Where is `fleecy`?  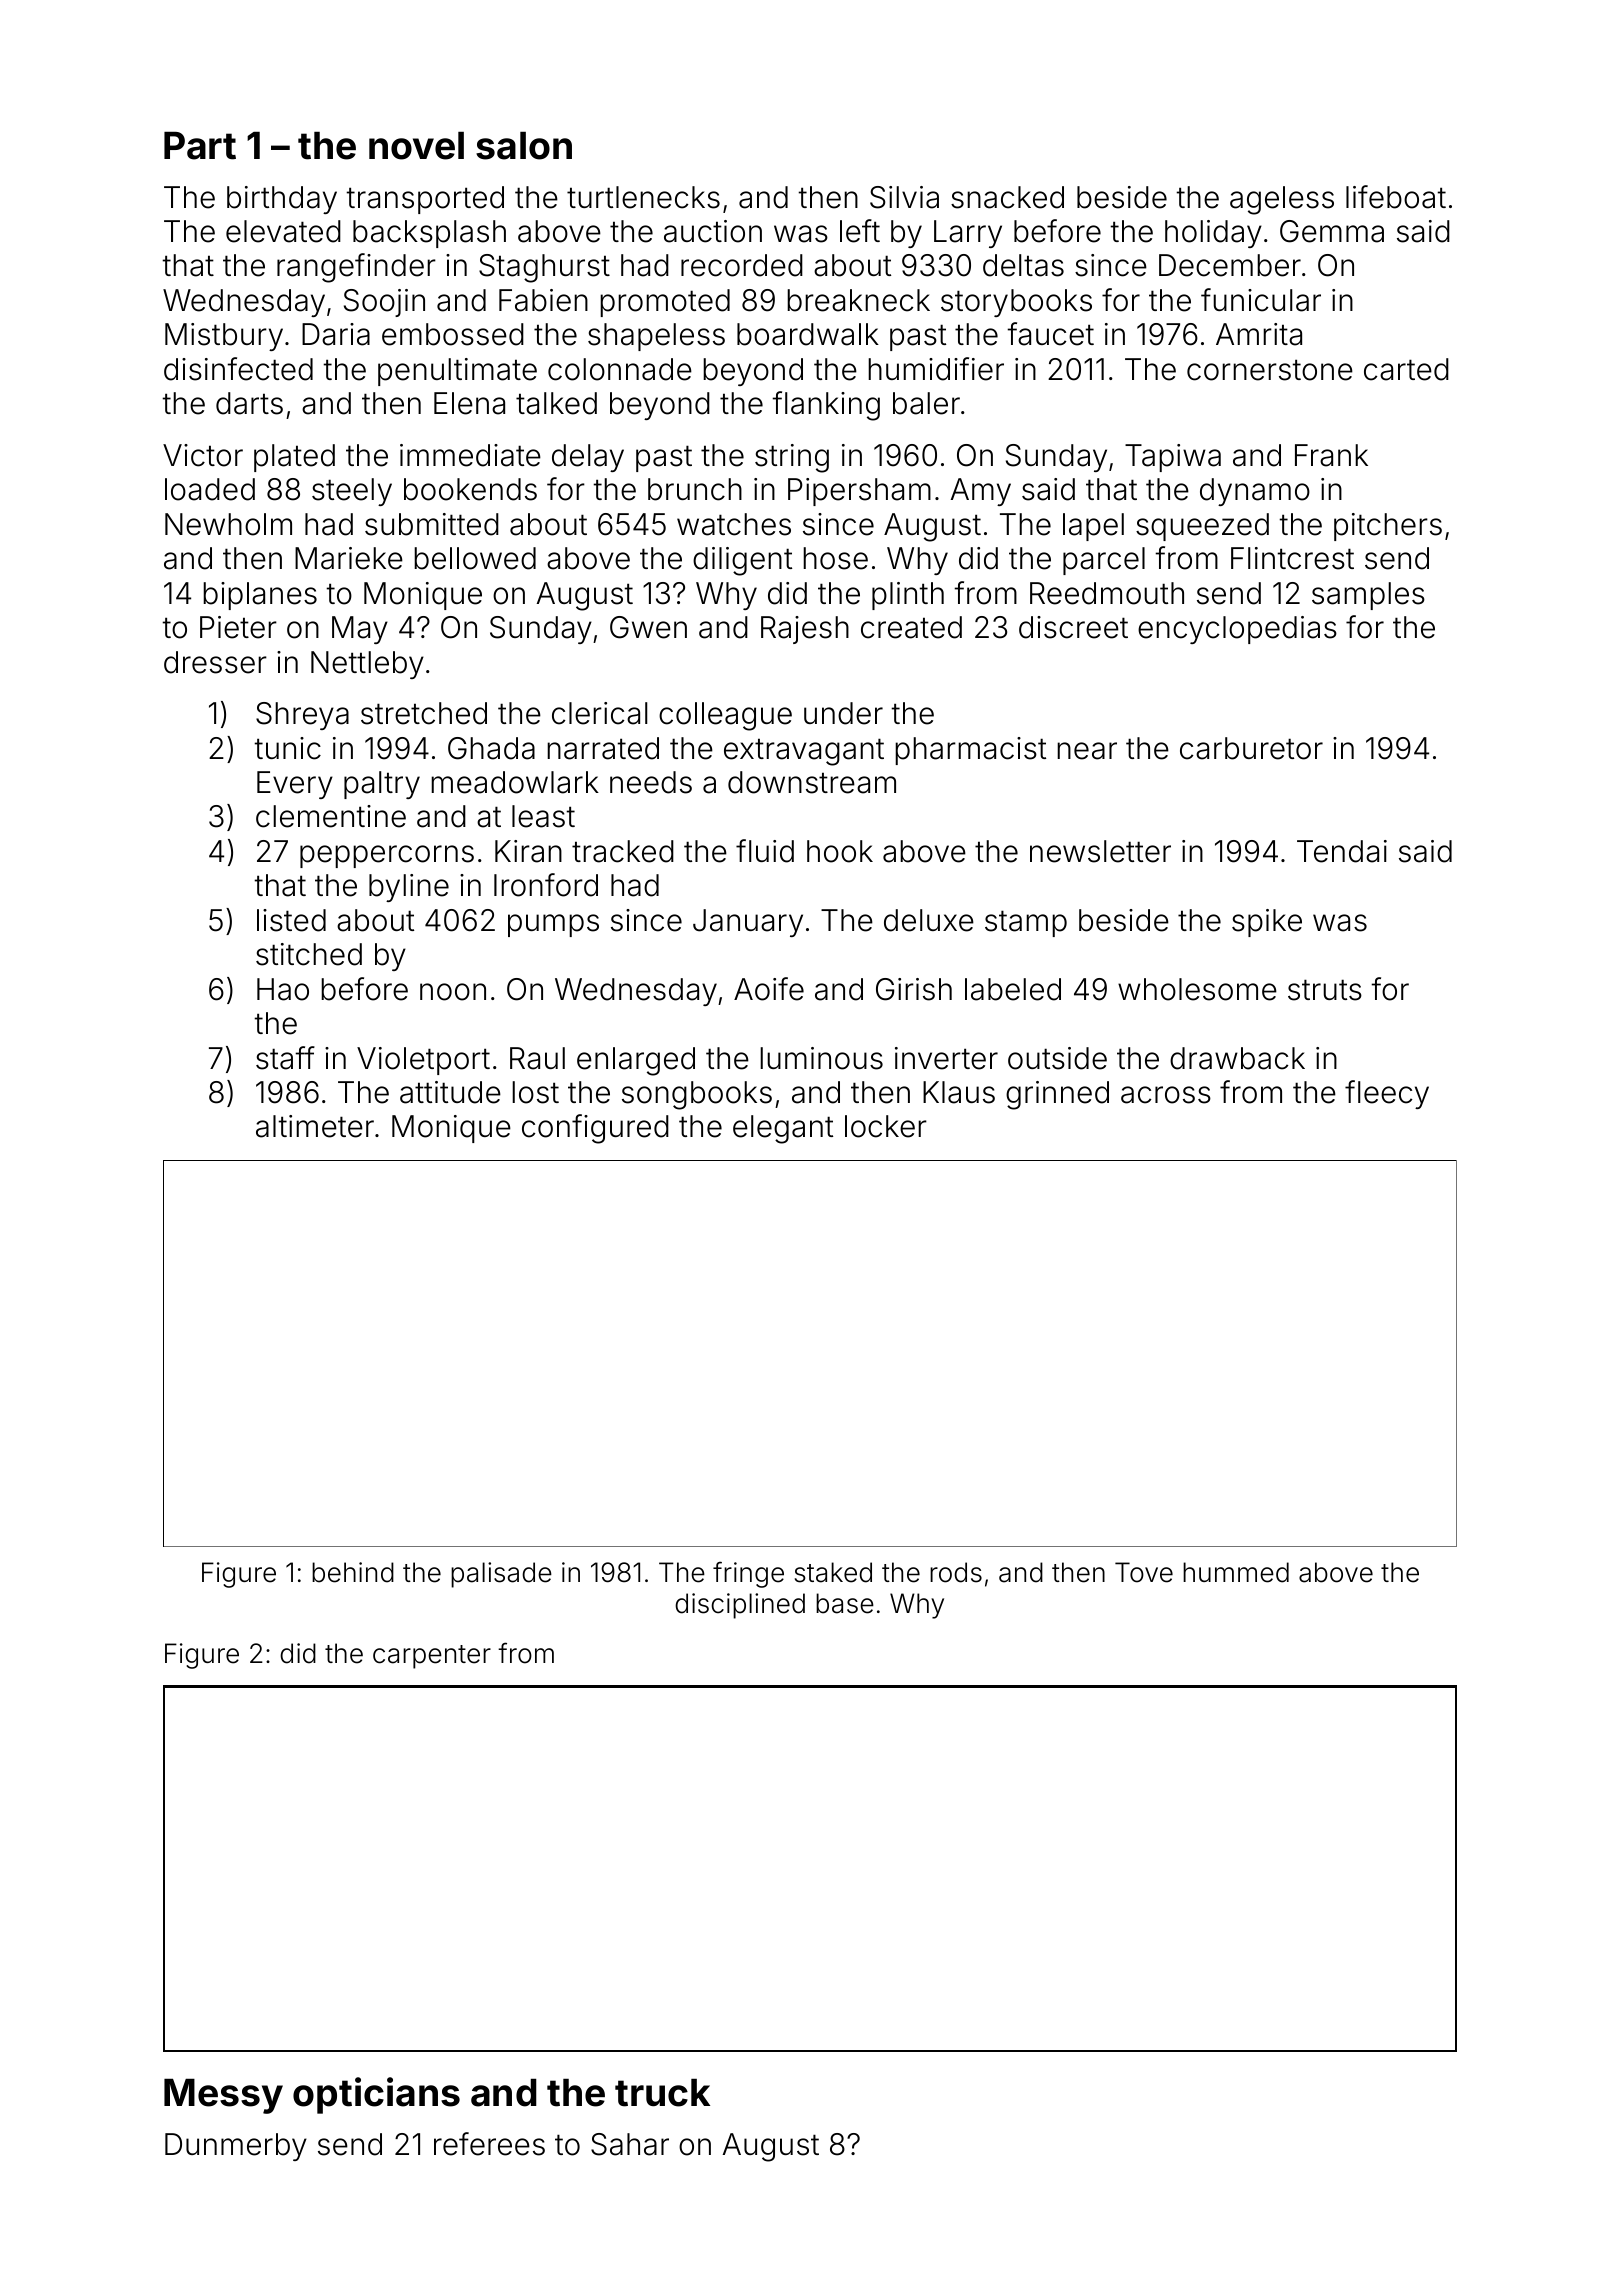 fleecy is located at coordinates (1387, 1094).
